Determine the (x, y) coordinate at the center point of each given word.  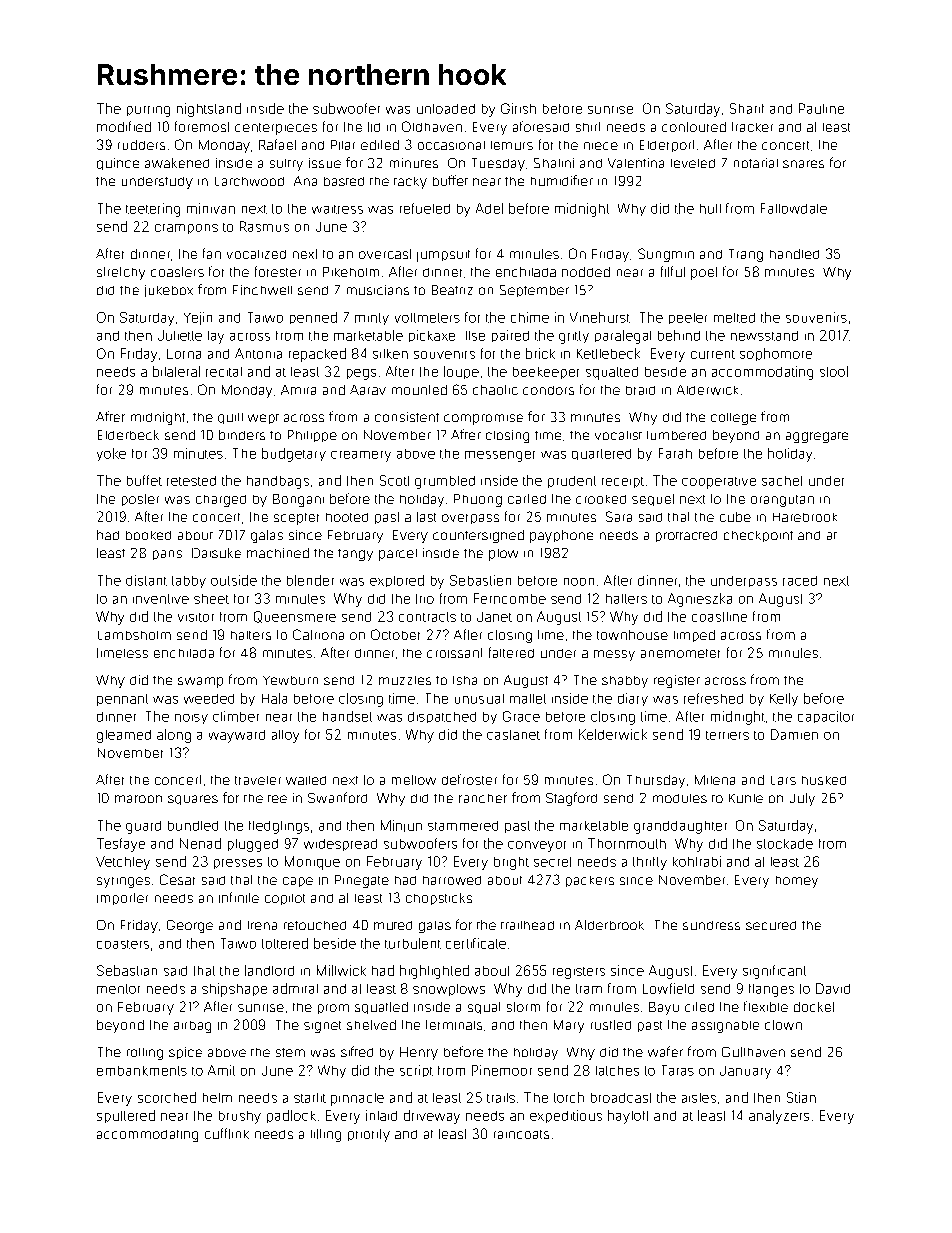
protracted (686, 536)
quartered (601, 454)
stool (834, 371)
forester (278, 271)
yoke (111, 454)
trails (501, 1098)
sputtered (126, 1116)
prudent (572, 482)
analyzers (779, 1117)
